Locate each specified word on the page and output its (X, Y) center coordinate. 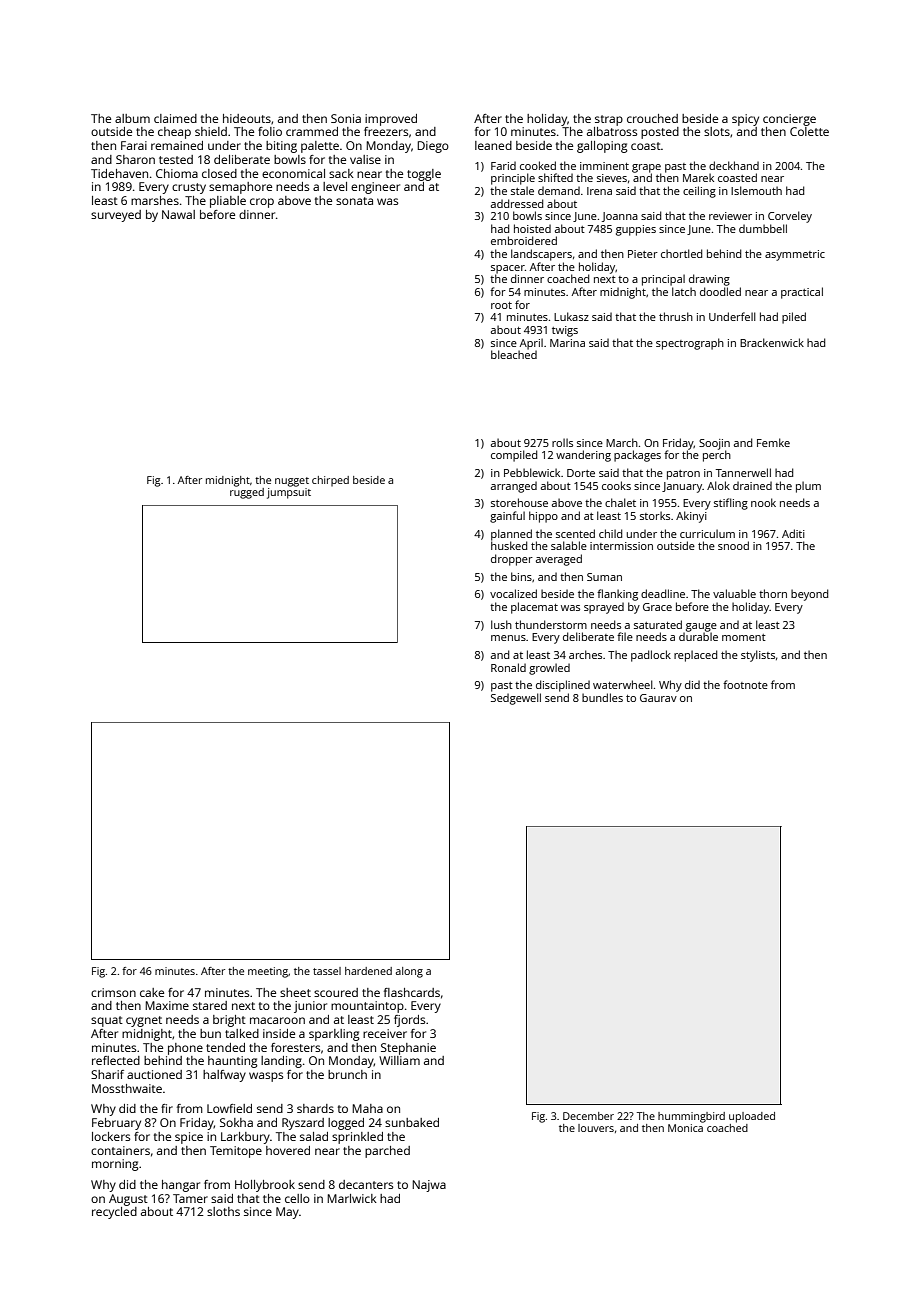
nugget (292, 482)
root (501, 305)
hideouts (247, 118)
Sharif (107, 1074)
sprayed (604, 608)
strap (609, 120)
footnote (745, 684)
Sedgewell (516, 699)
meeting (268, 972)
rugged (247, 493)
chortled (681, 253)
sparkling (334, 1035)
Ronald (508, 667)
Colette (809, 131)
